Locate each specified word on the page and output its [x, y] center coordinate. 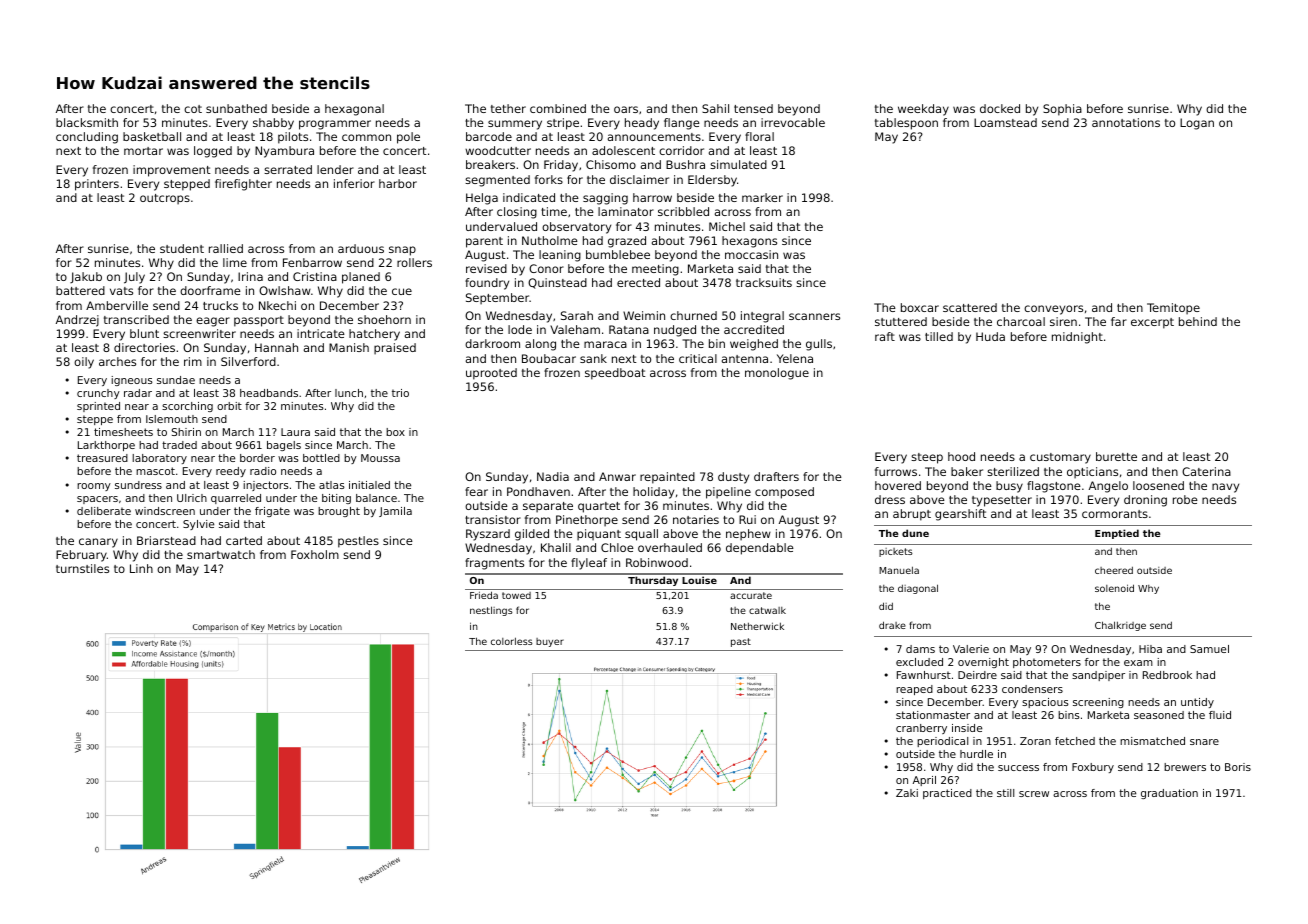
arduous [361, 248]
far [1119, 321]
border [257, 458]
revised [486, 268]
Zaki [907, 793]
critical [698, 358]
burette [1116, 456]
